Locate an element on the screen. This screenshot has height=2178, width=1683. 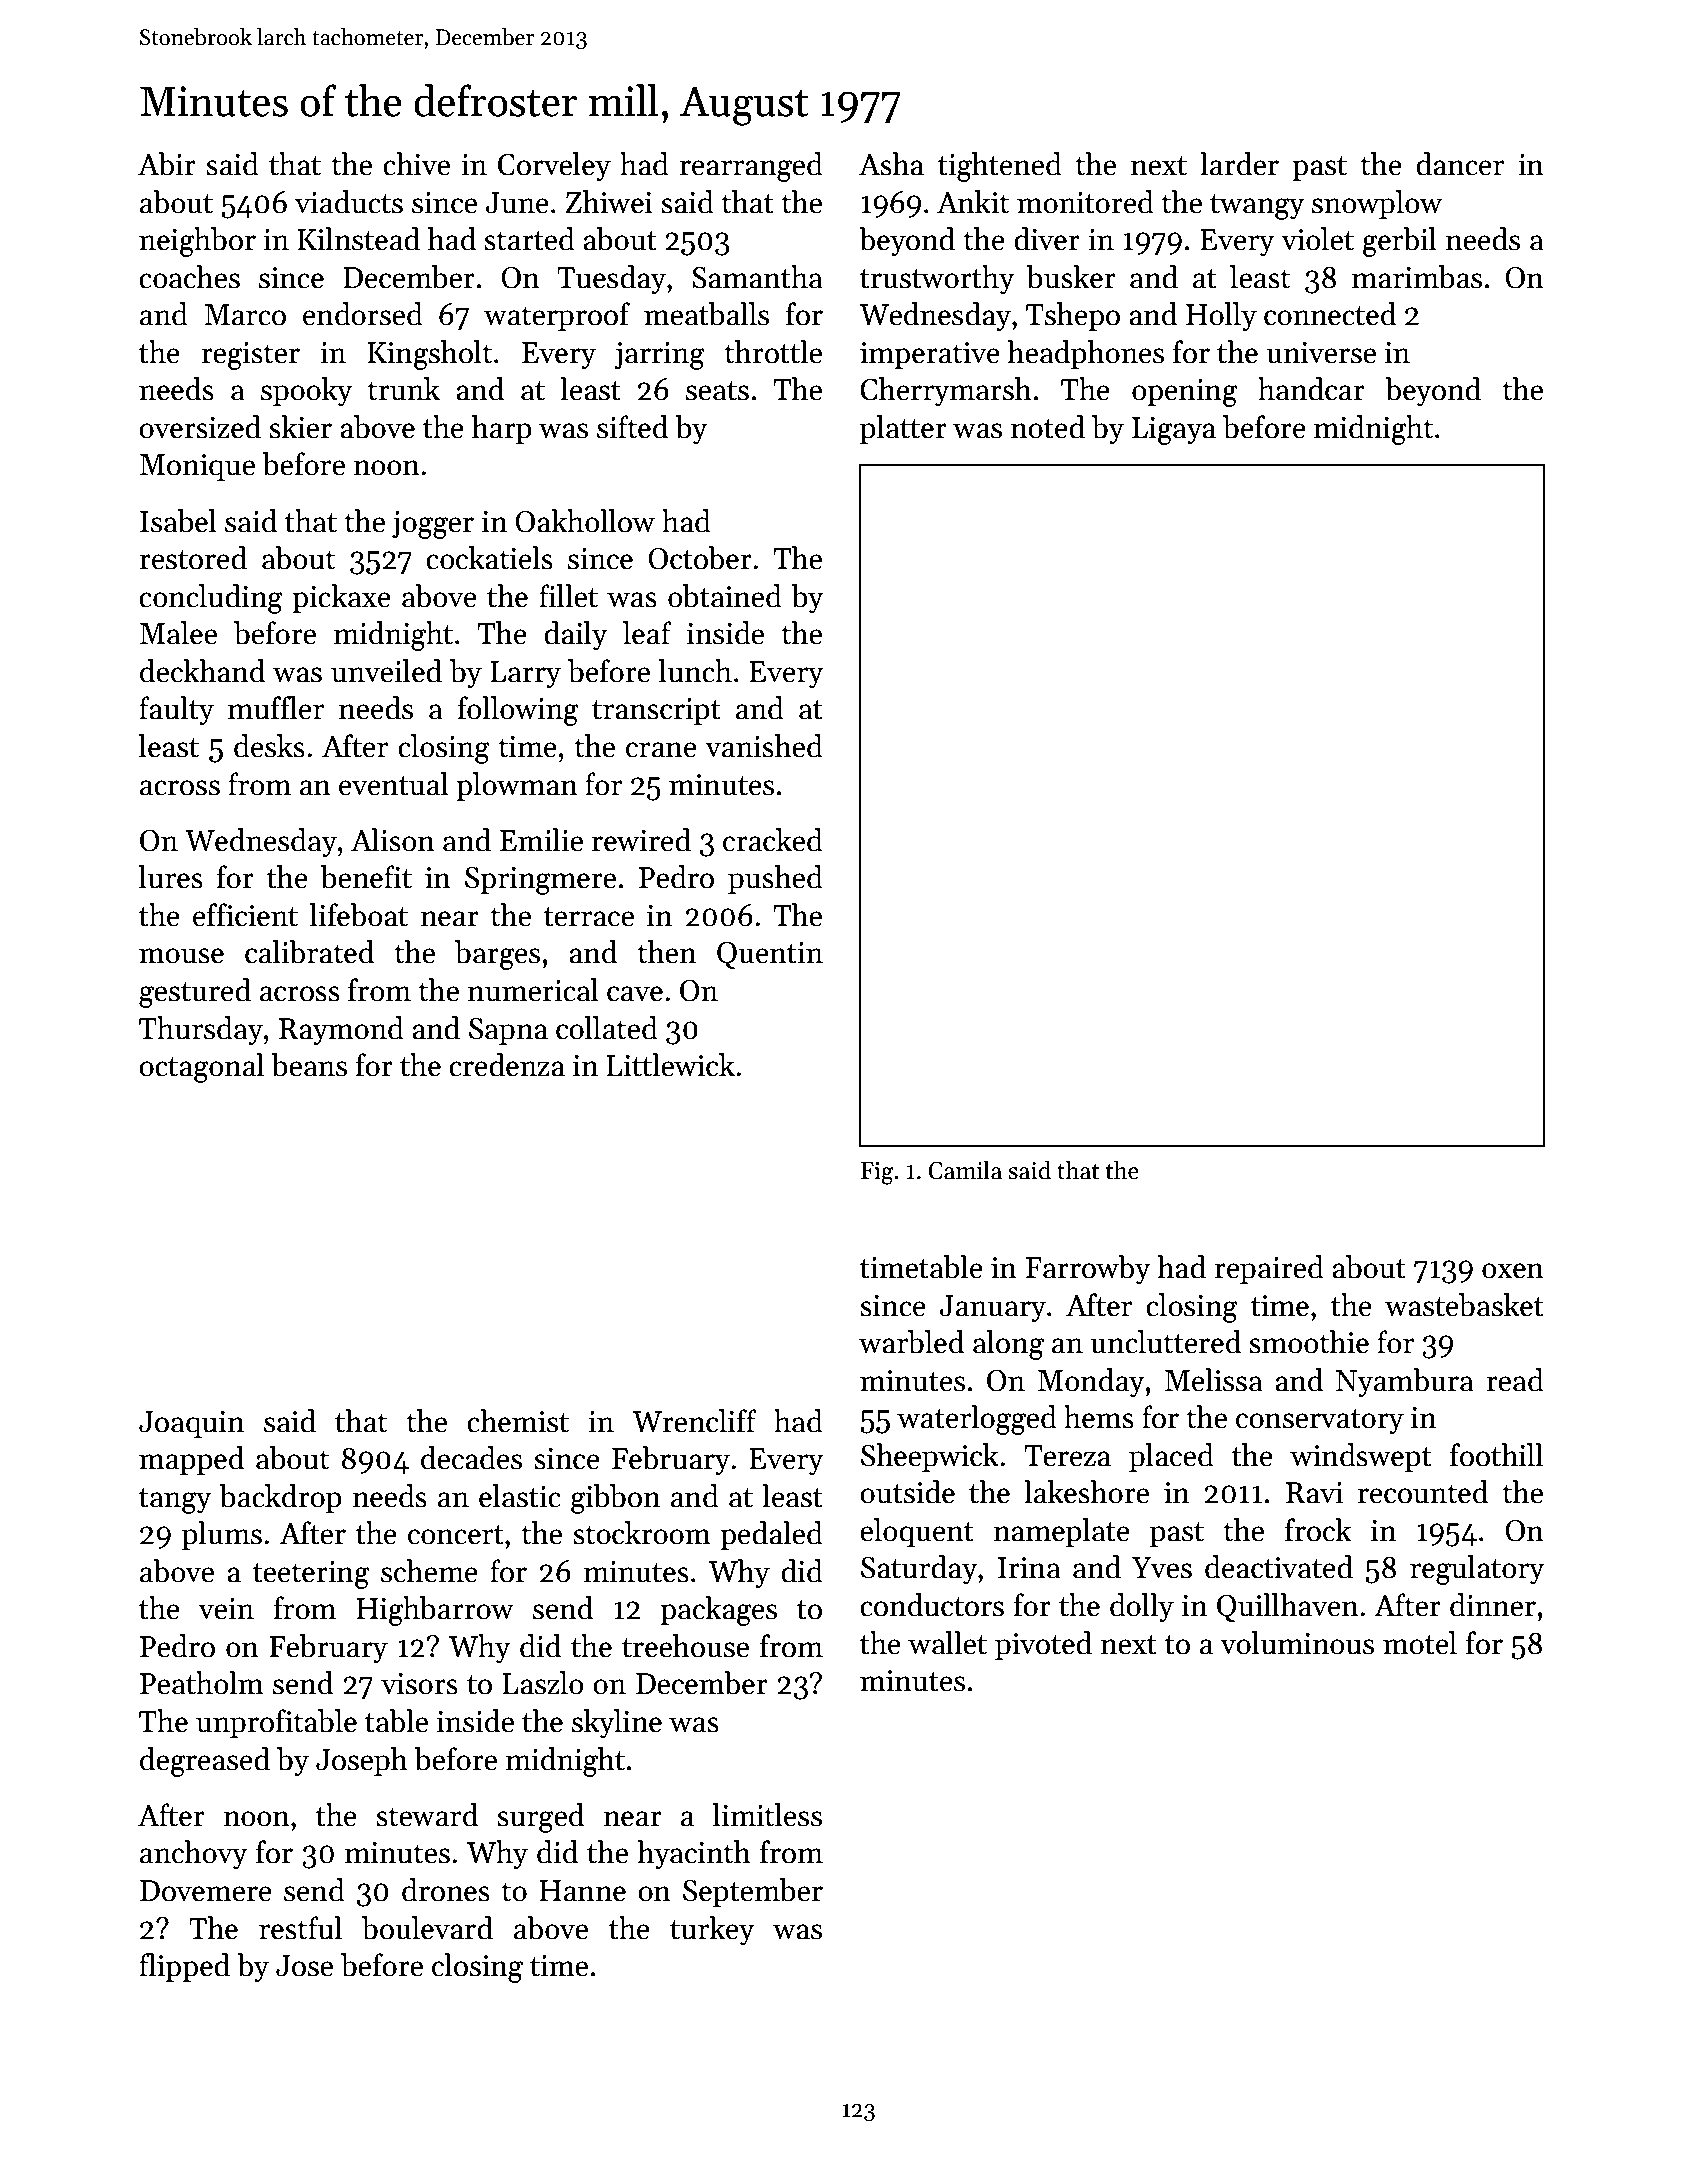
Fig is located at coordinates (877, 1173).
